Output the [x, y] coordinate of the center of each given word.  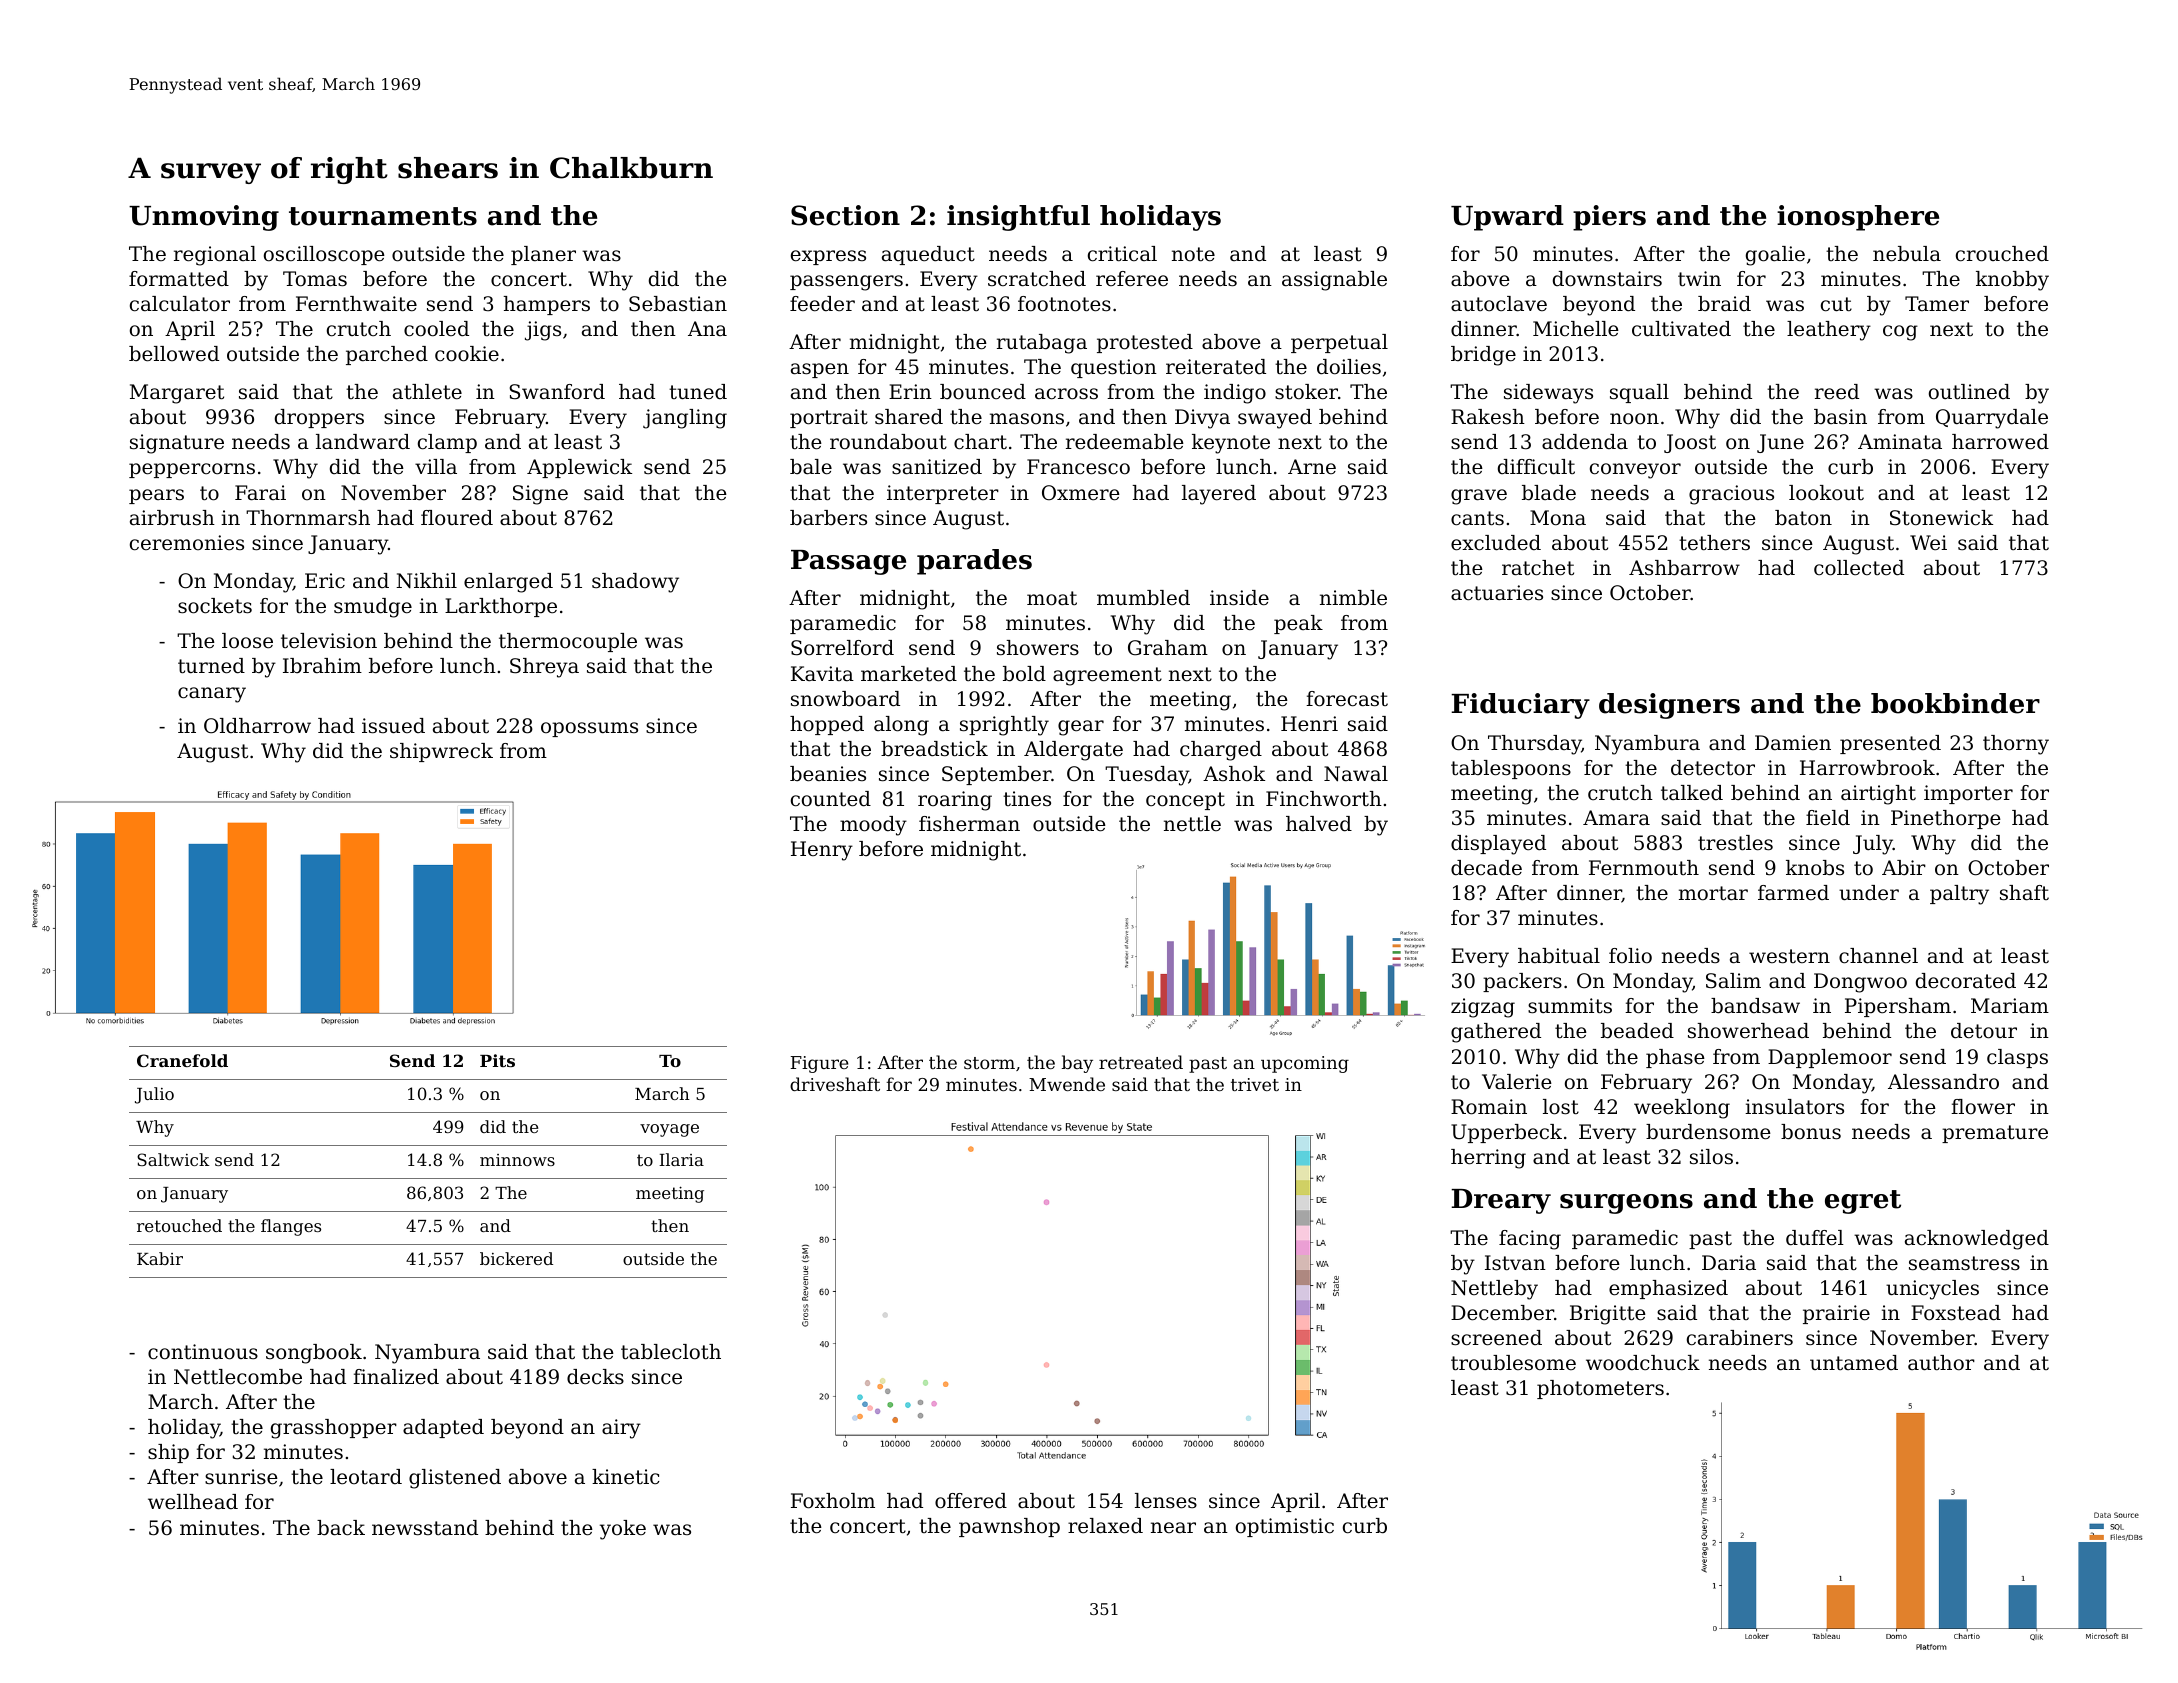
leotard [366, 1476]
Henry [822, 851]
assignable [1334, 281]
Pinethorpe [1946, 819]
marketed [909, 674]
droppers [319, 418]
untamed [1854, 1362]
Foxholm [833, 1501]
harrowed [2000, 442]
